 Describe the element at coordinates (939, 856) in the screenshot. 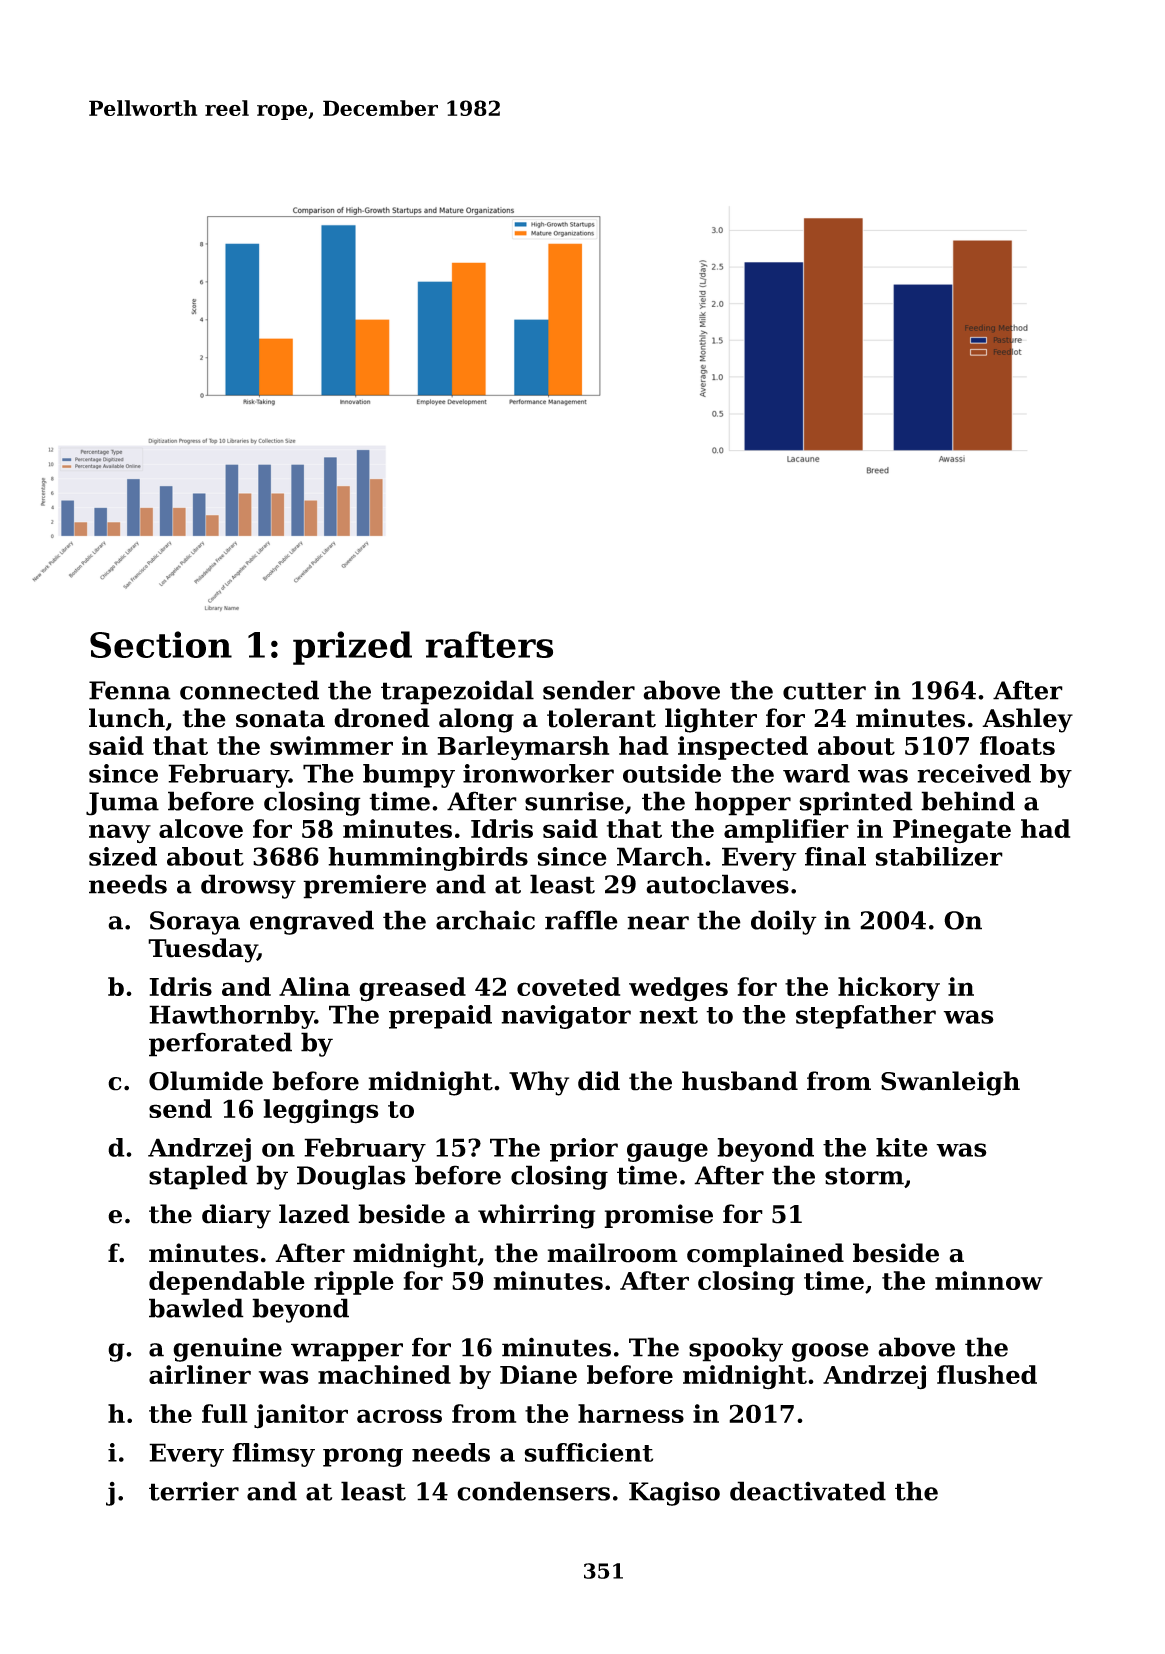

I see `stabilizer` at that location.
